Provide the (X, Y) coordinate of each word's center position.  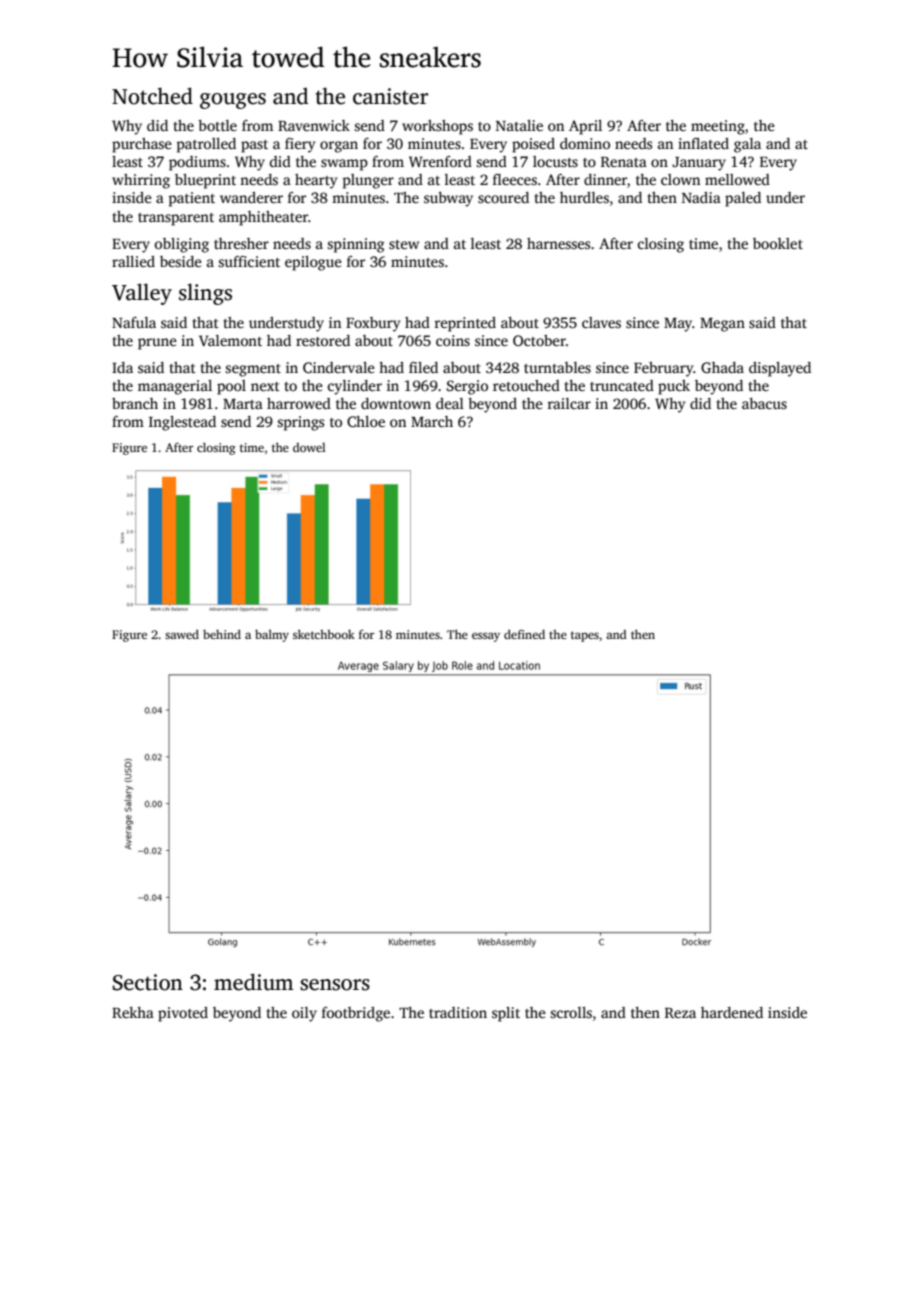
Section (148, 982)
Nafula (134, 322)
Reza (680, 1013)
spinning (355, 245)
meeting (718, 127)
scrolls (571, 1012)
